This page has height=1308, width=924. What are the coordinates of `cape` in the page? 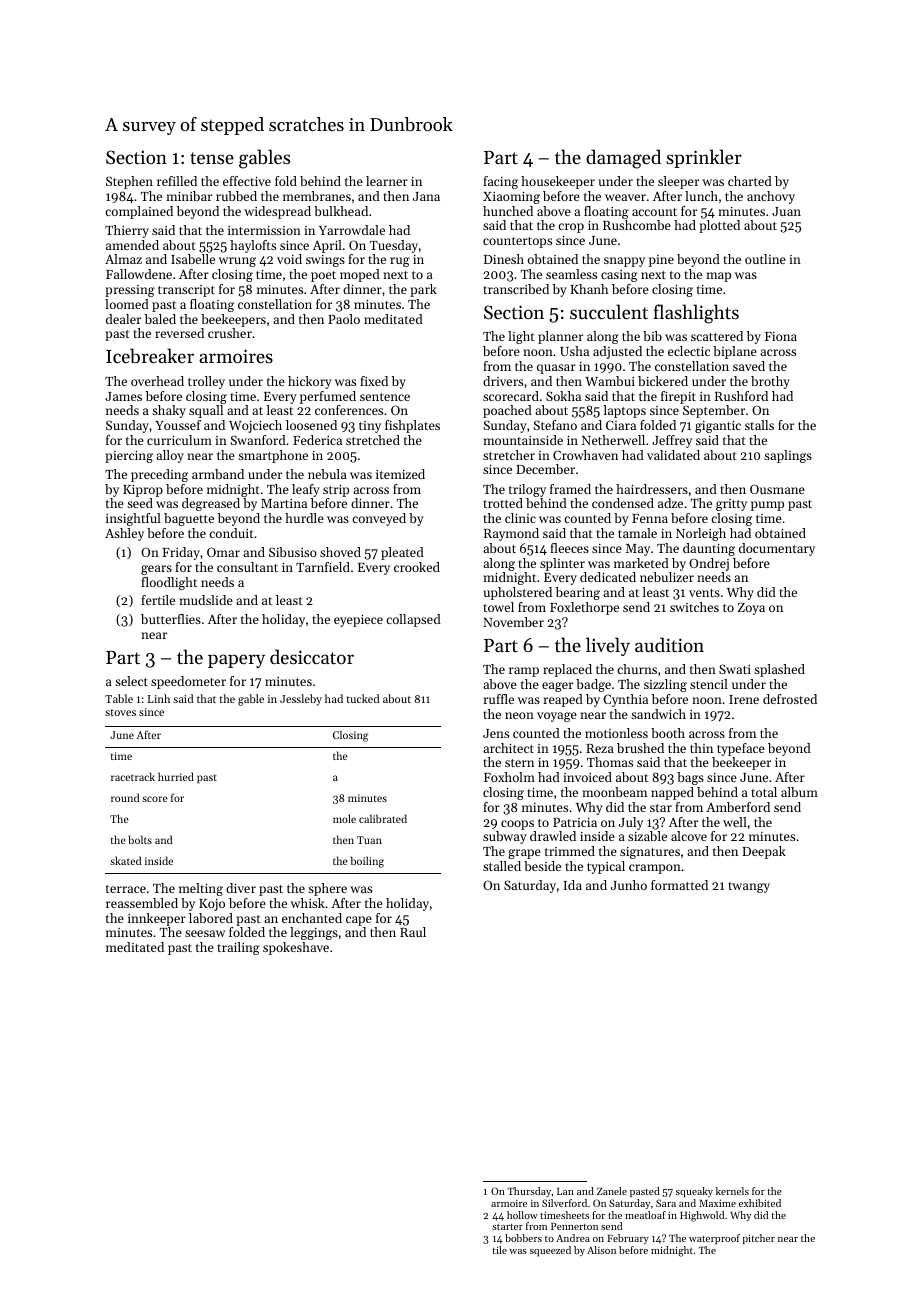 It's located at (359, 921).
